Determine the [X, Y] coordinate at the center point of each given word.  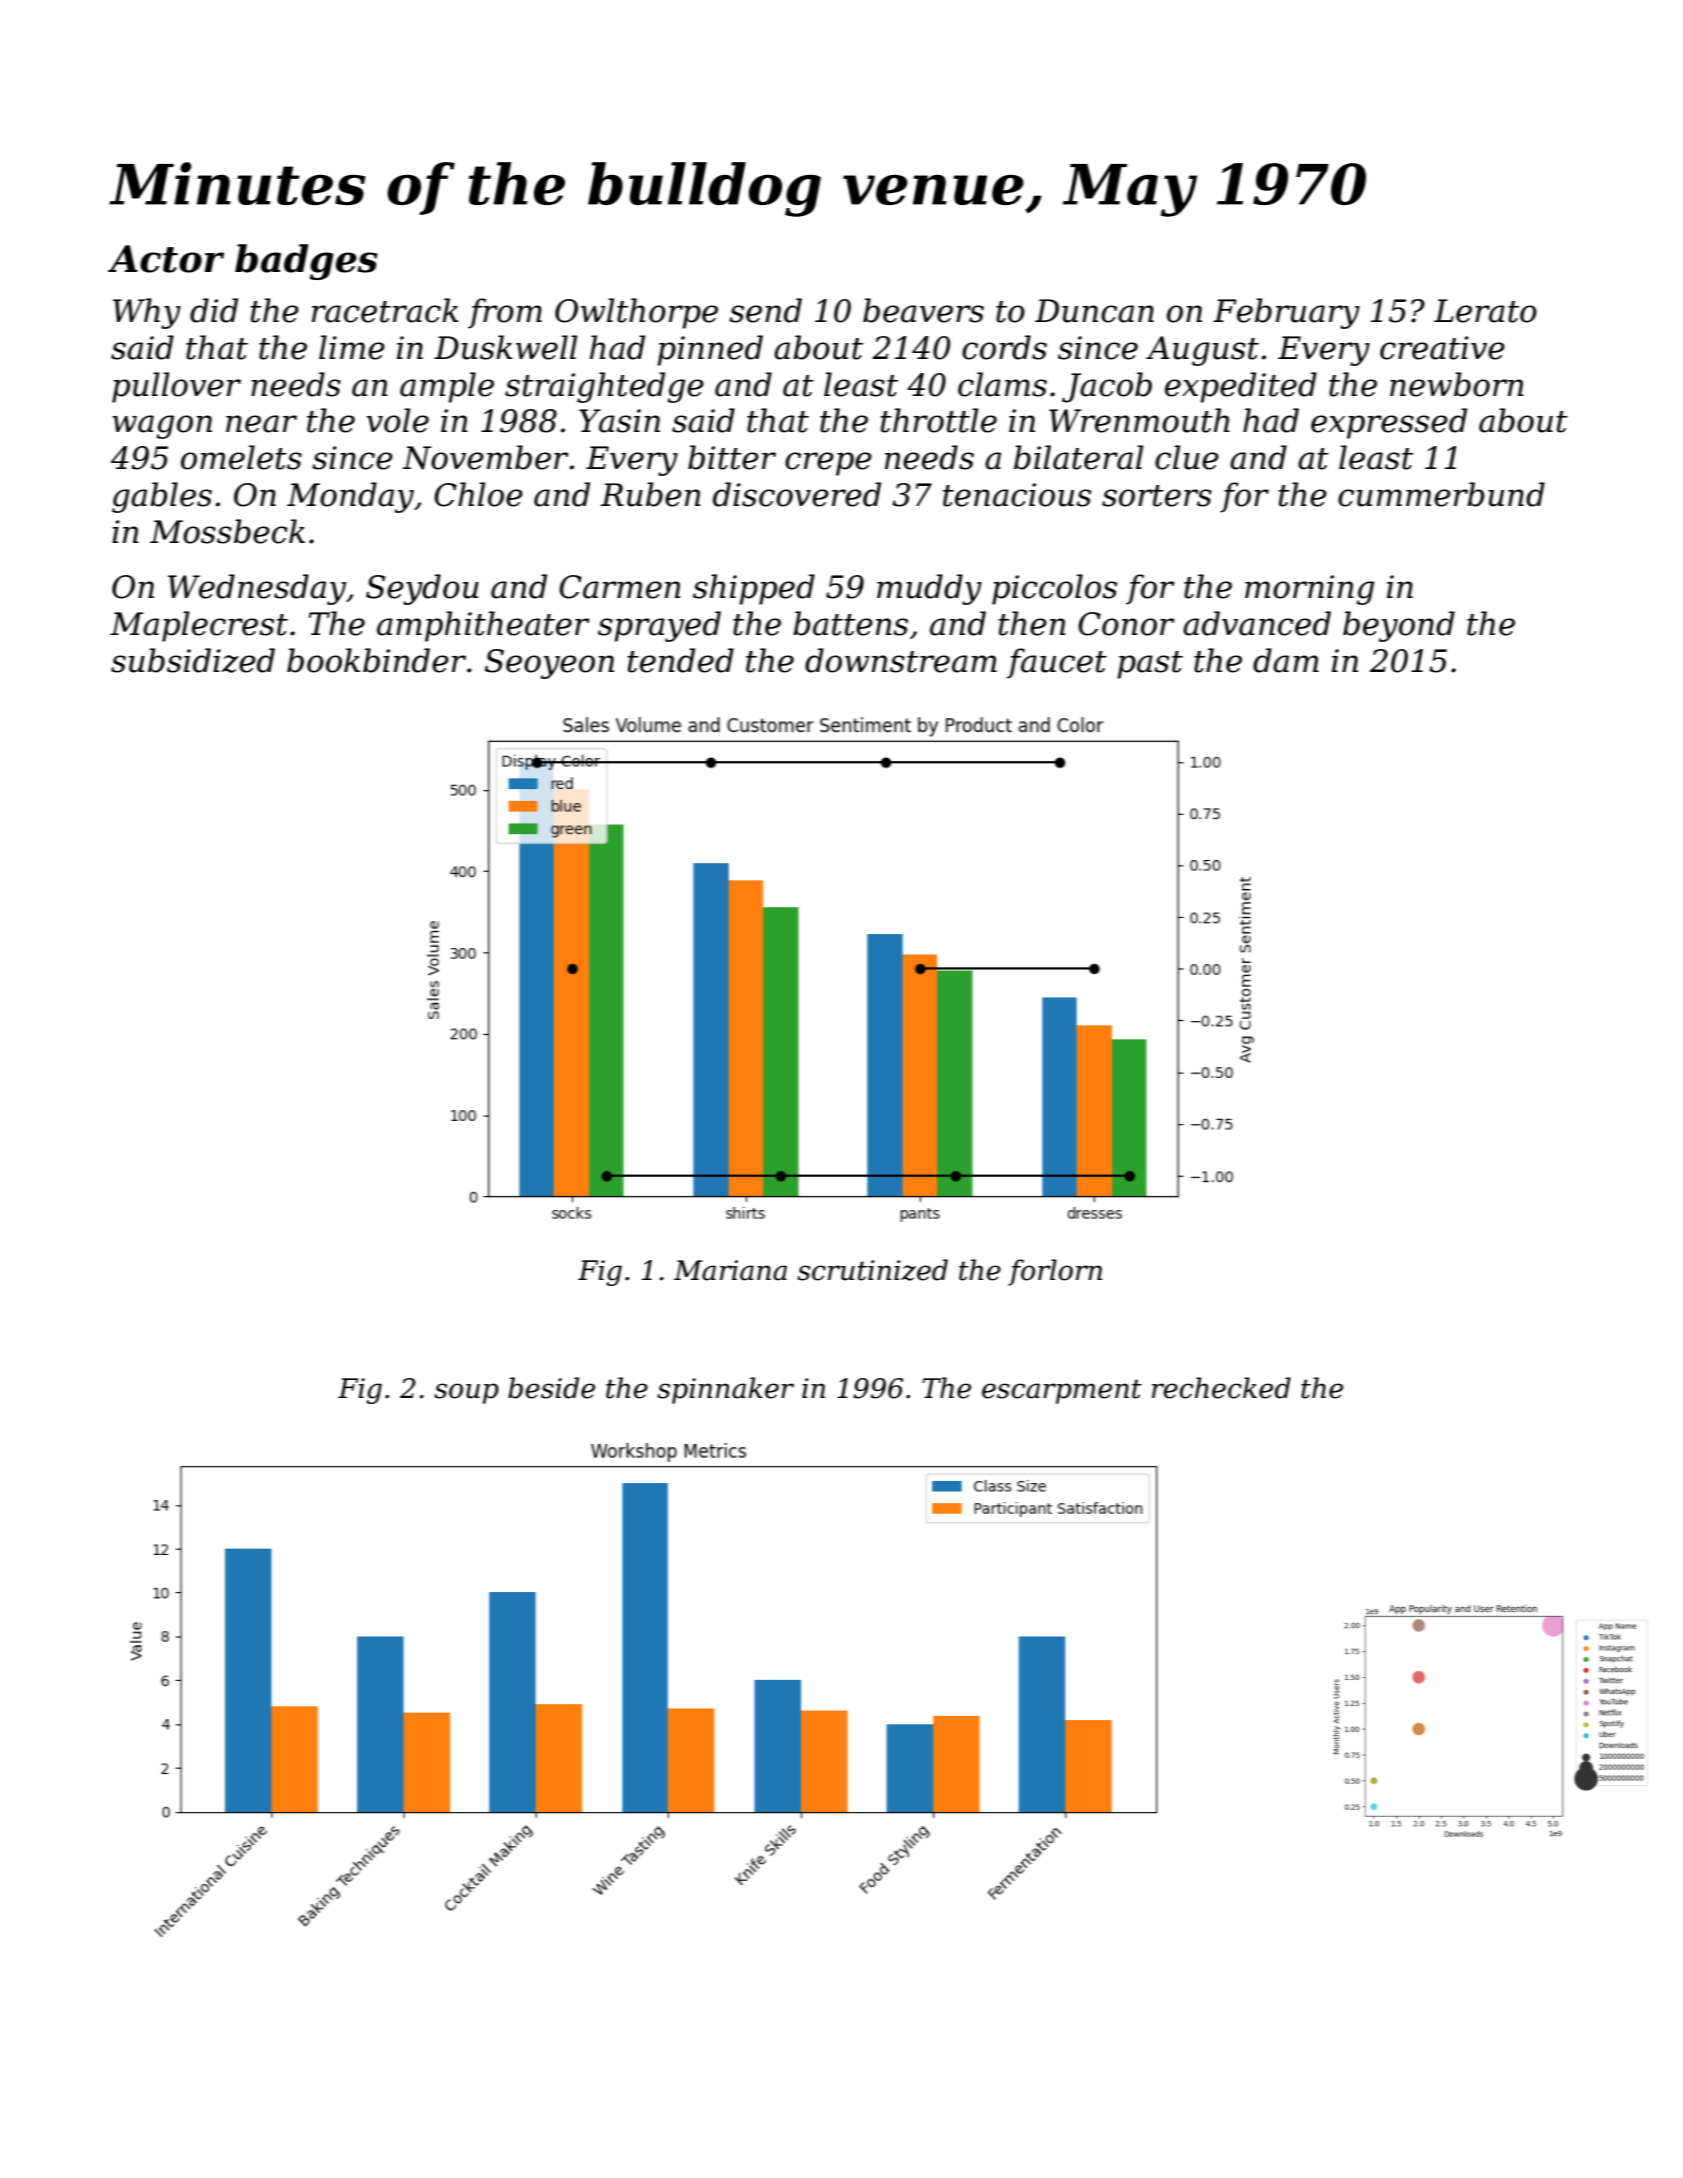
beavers [923, 310]
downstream [901, 660]
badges [306, 262]
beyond [1399, 626]
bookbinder [376, 660]
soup [466, 1393]
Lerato [1485, 311]
